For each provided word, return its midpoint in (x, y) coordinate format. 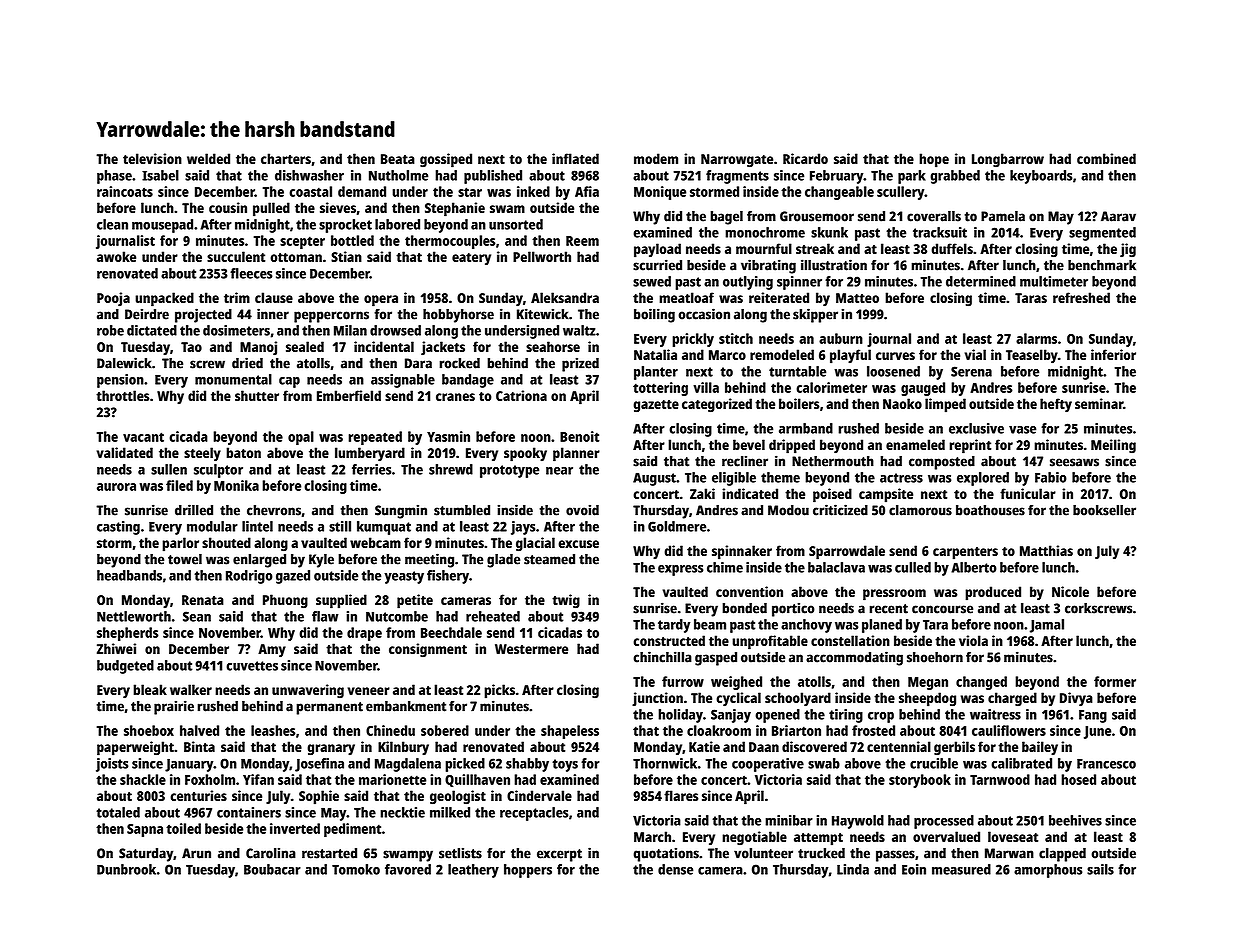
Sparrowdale (847, 552)
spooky (525, 454)
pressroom (894, 595)
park (912, 177)
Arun (196, 853)
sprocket (345, 226)
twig (566, 601)
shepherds (128, 634)
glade (503, 561)
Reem (582, 241)
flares (681, 795)
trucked (821, 853)
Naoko (902, 403)
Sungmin (401, 511)
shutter (257, 395)
